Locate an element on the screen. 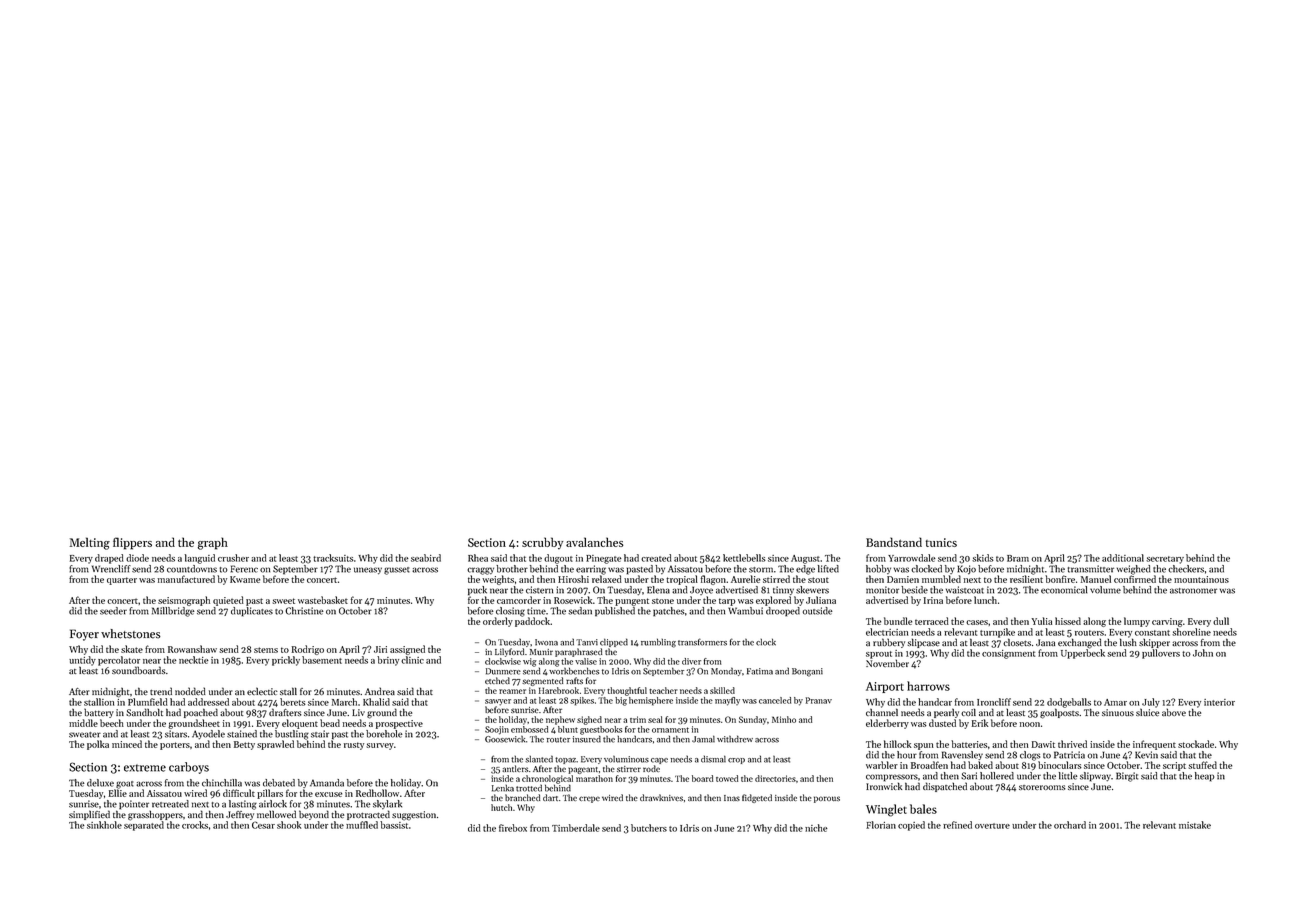  insured is located at coordinates (586, 739).
